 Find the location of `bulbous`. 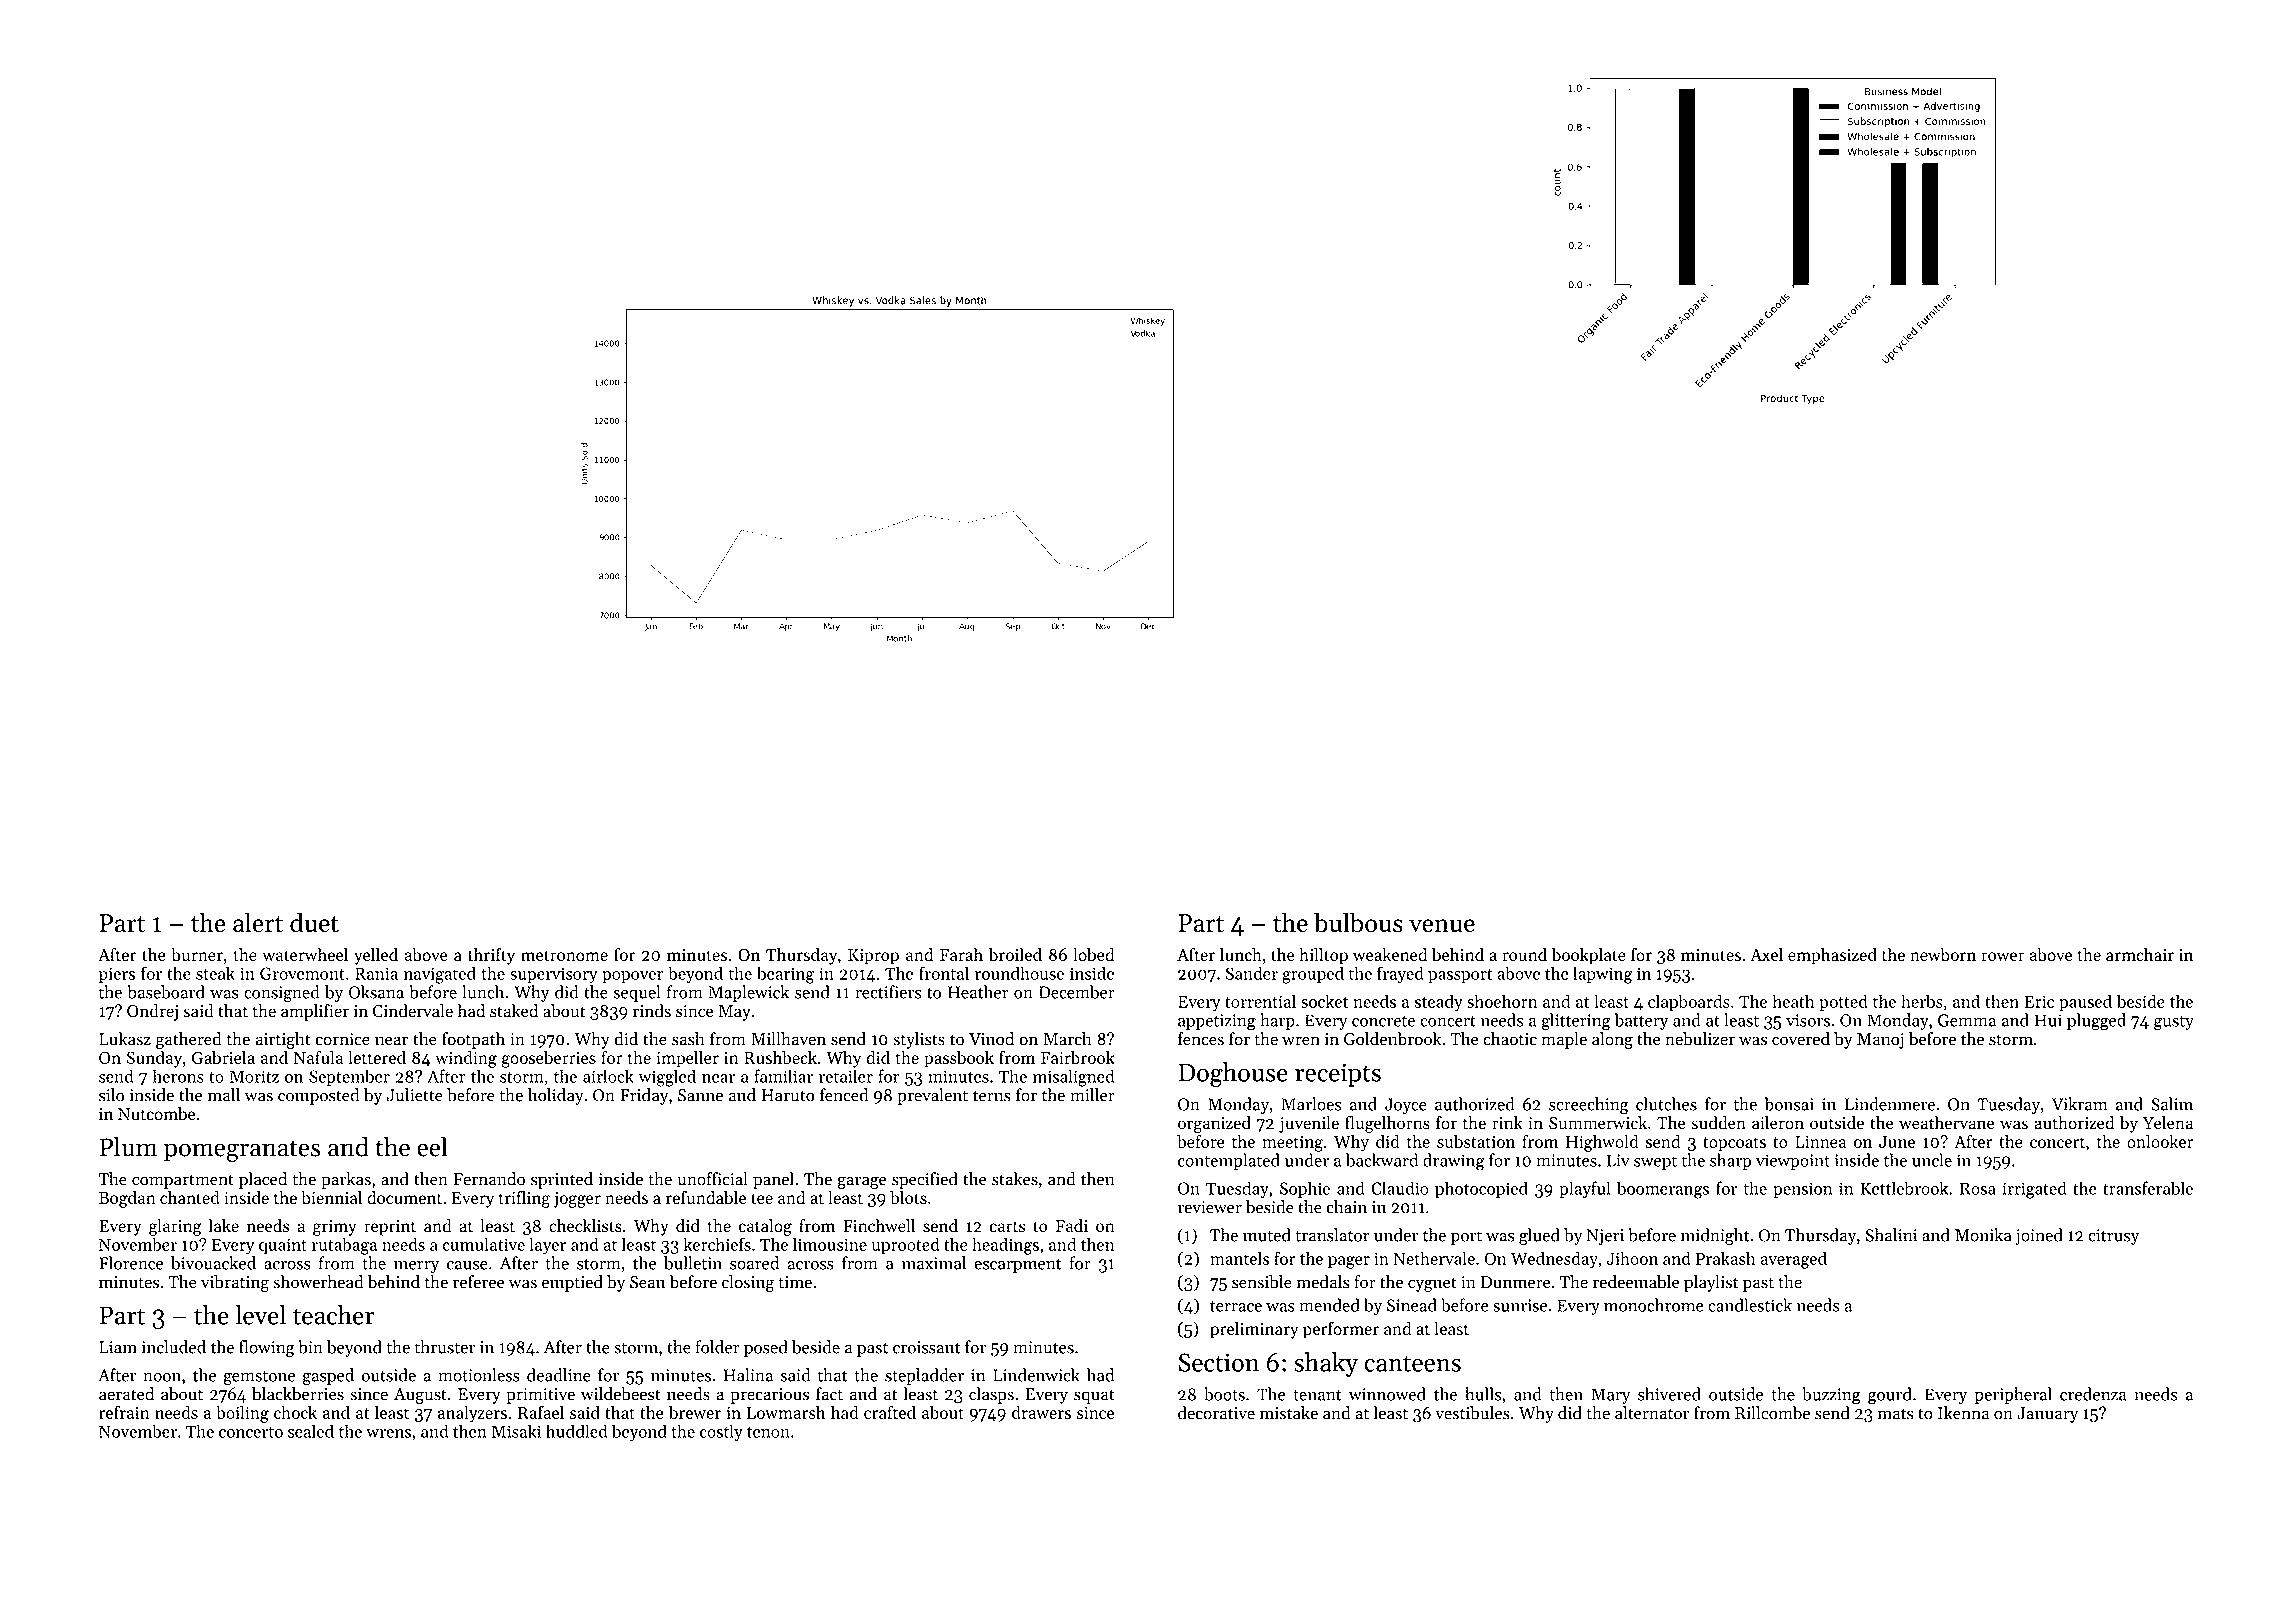

bulbous is located at coordinates (1358, 922).
